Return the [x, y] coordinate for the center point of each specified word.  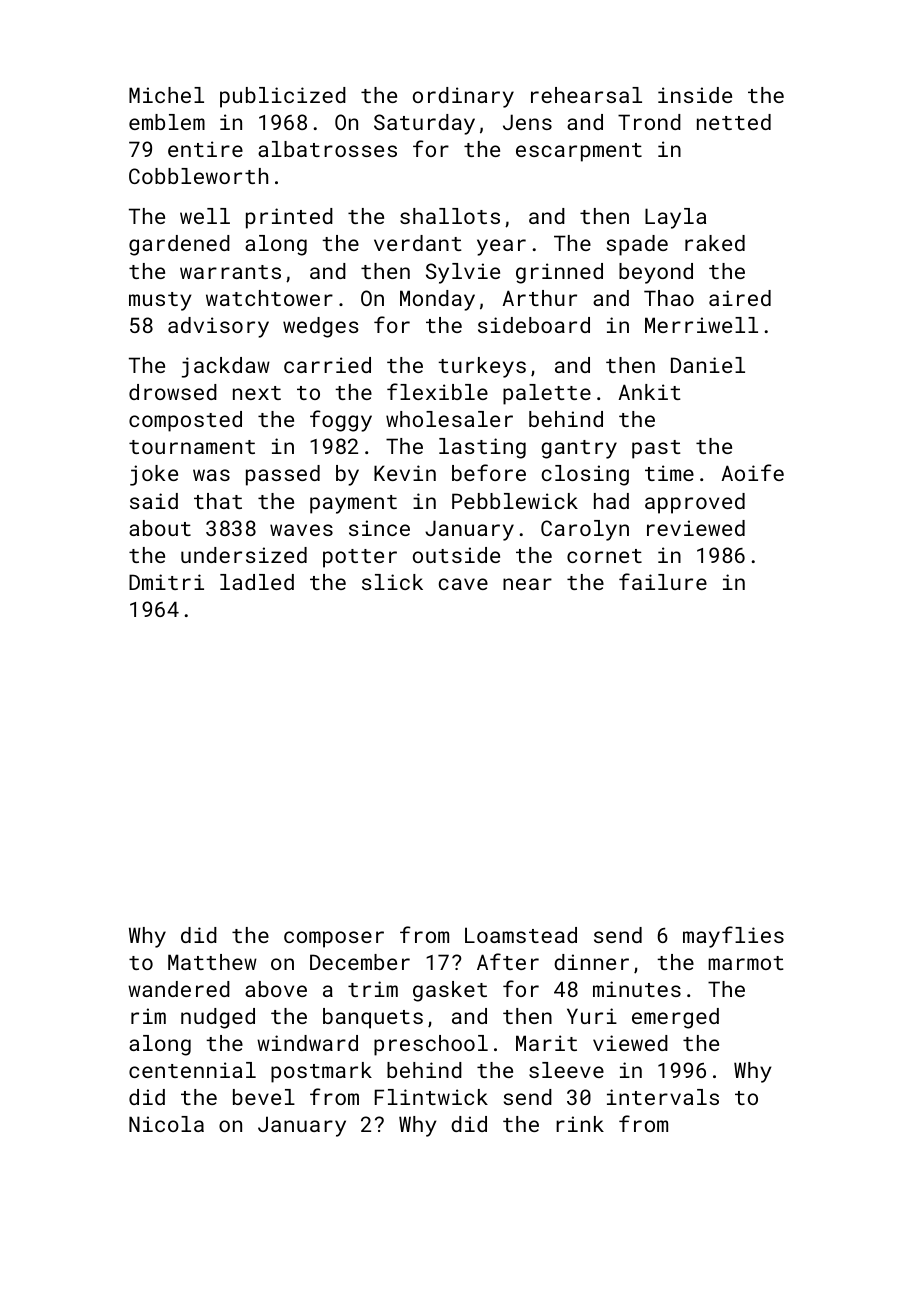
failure [663, 581]
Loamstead [521, 935]
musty [160, 301]
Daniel [708, 365]
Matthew [212, 962]
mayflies [733, 937]
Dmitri [166, 582]
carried [327, 365]
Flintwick [431, 1097]
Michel [166, 95]
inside [695, 95]
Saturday [424, 124]
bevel [264, 1097]
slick [392, 582]
